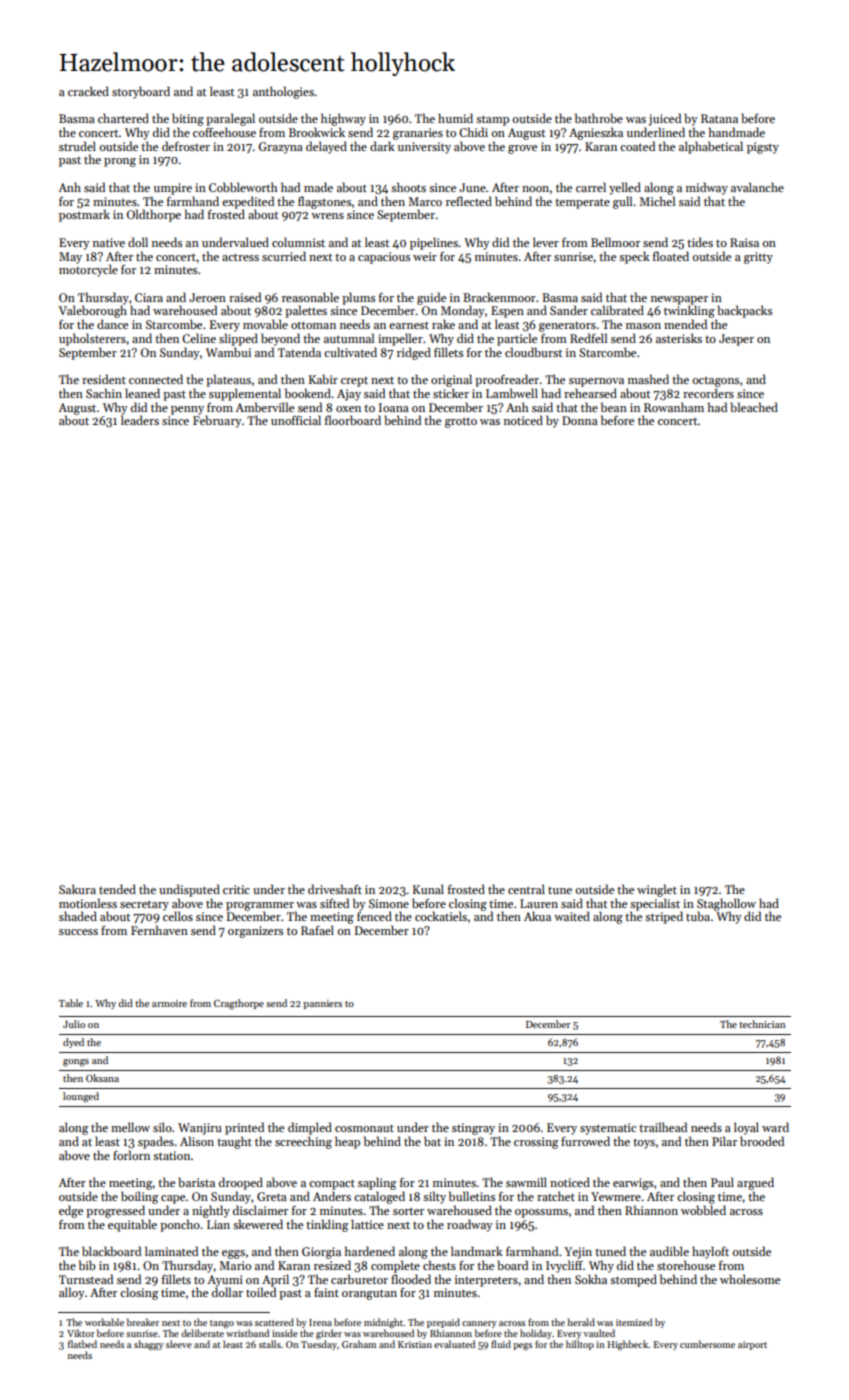 The image size is (849, 1400). Describe the element at coordinates (441, 916) in the image. I see `cockatiels` at that location.
